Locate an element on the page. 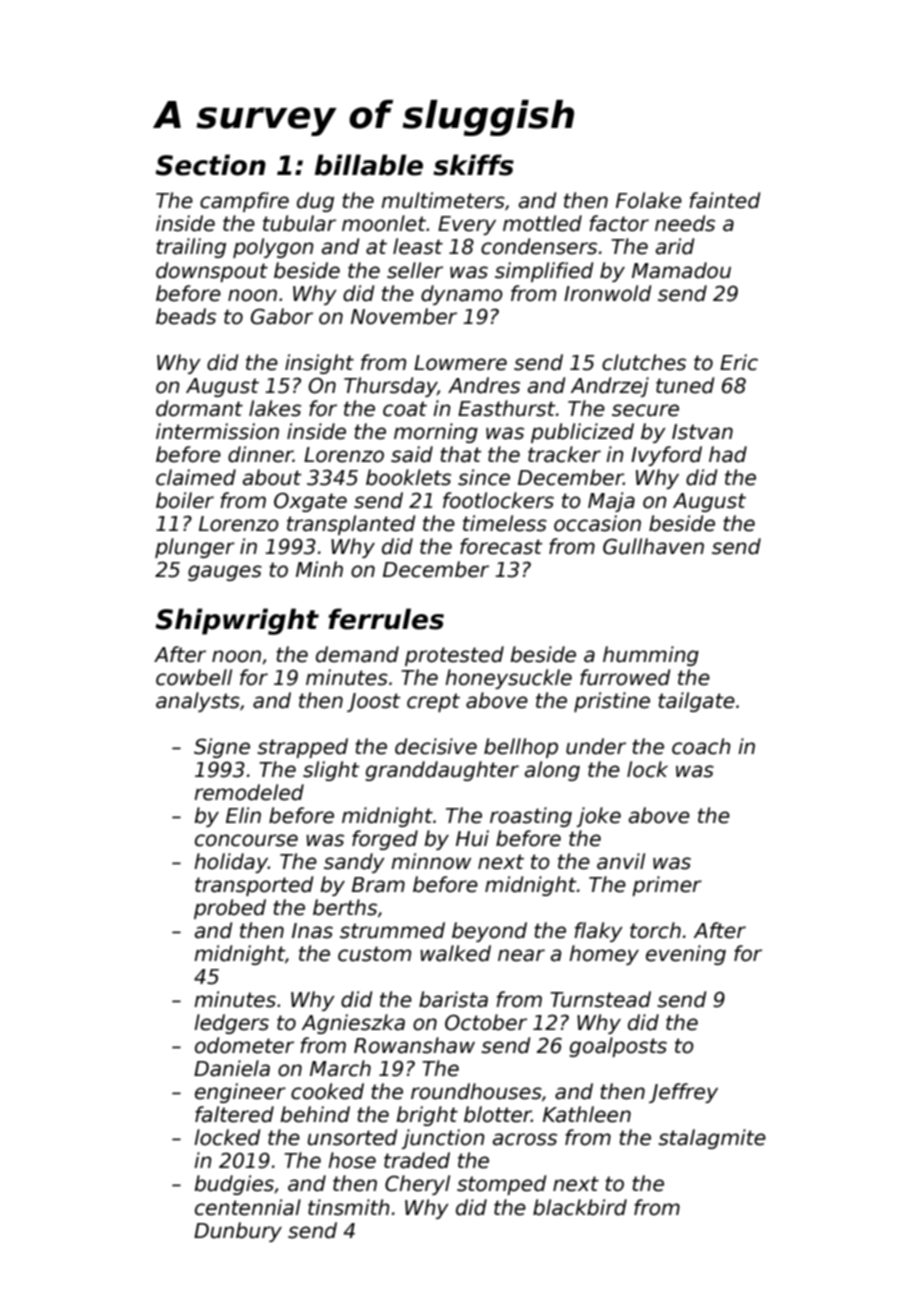 Image resolution: width=924 pixels, height=1311 pixels. protested is located at coordinates (454, 656).
